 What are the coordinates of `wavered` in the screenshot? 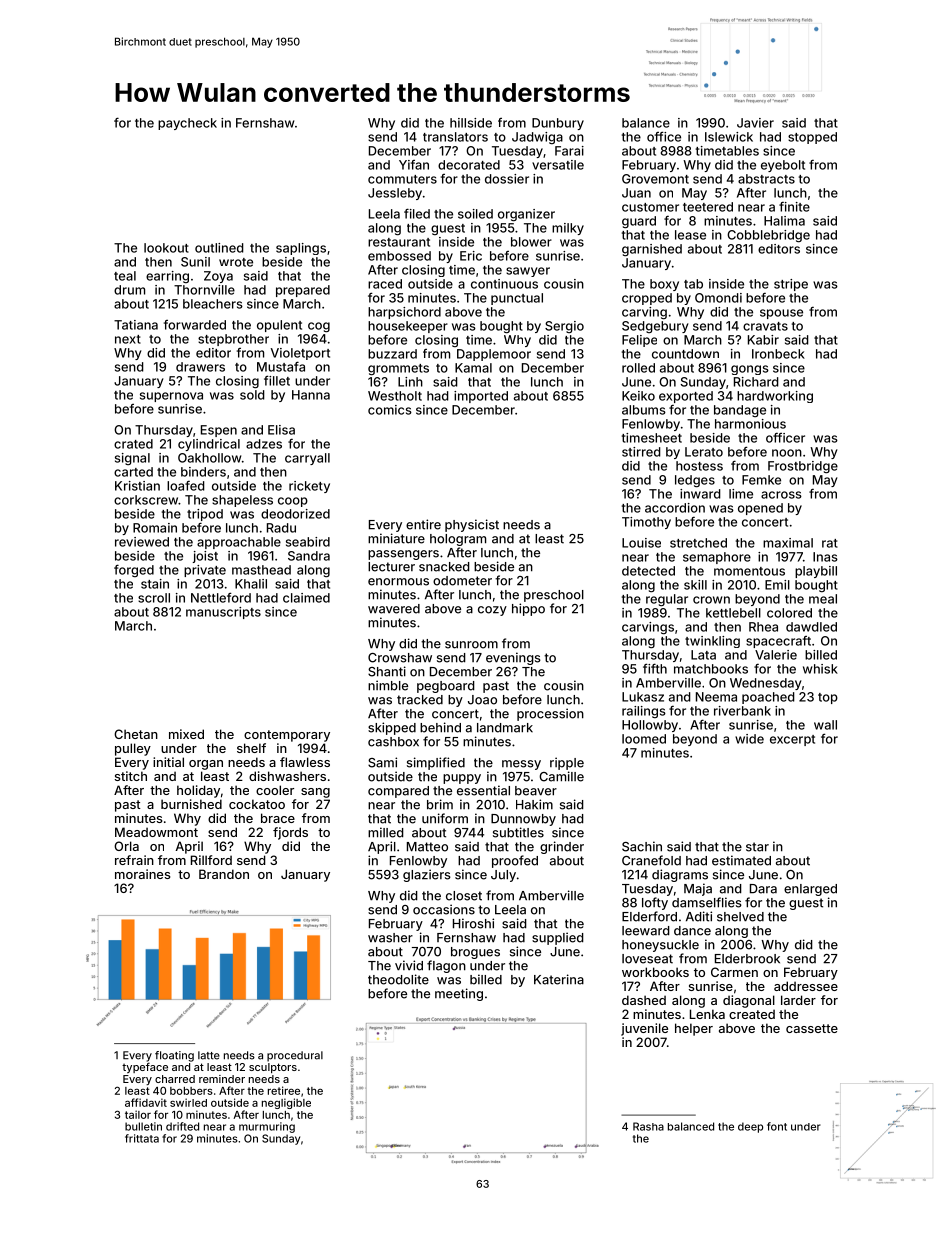 It's located at (394, 609).
